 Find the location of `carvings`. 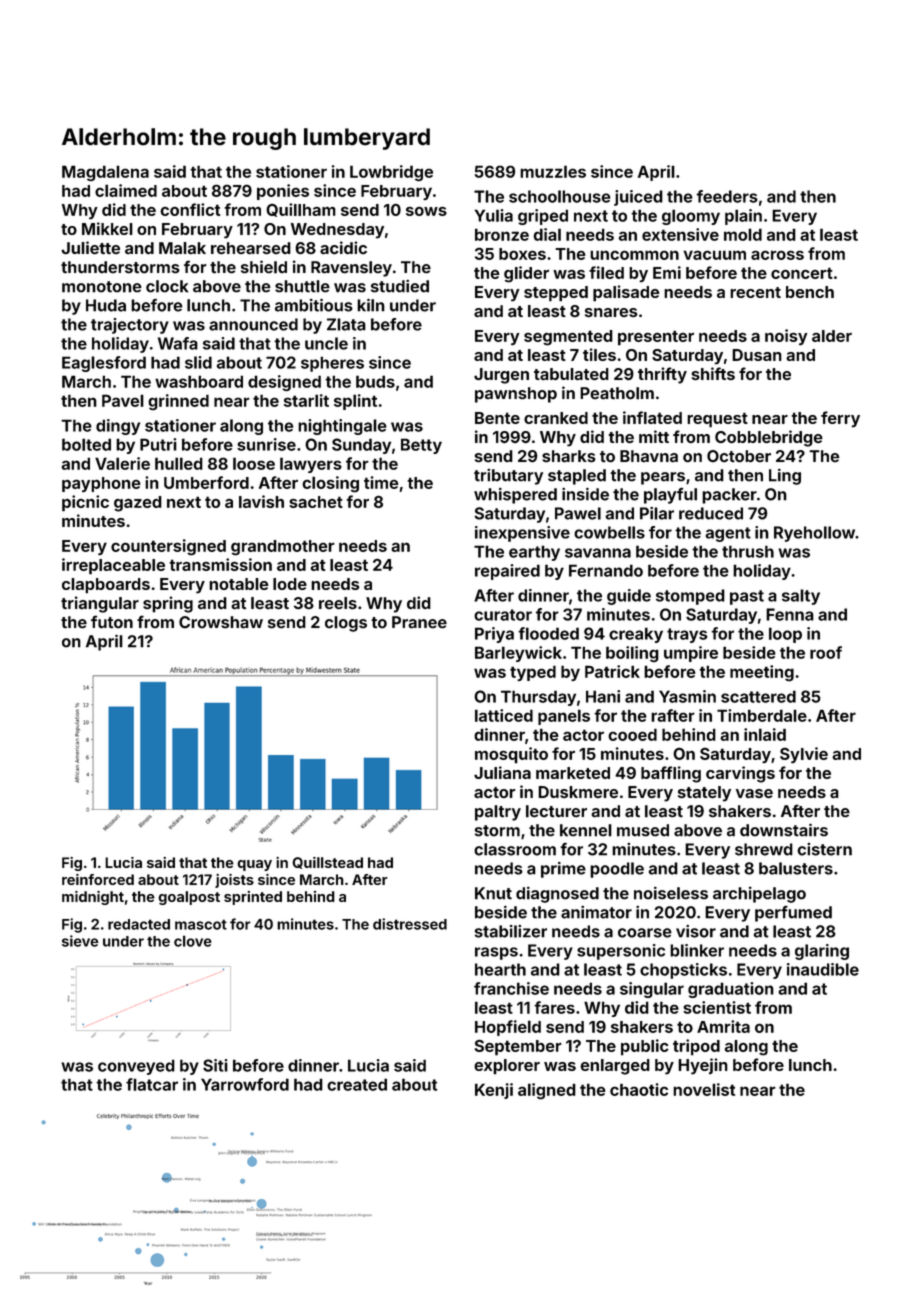

carvings is located at coordinates (740, 774).
